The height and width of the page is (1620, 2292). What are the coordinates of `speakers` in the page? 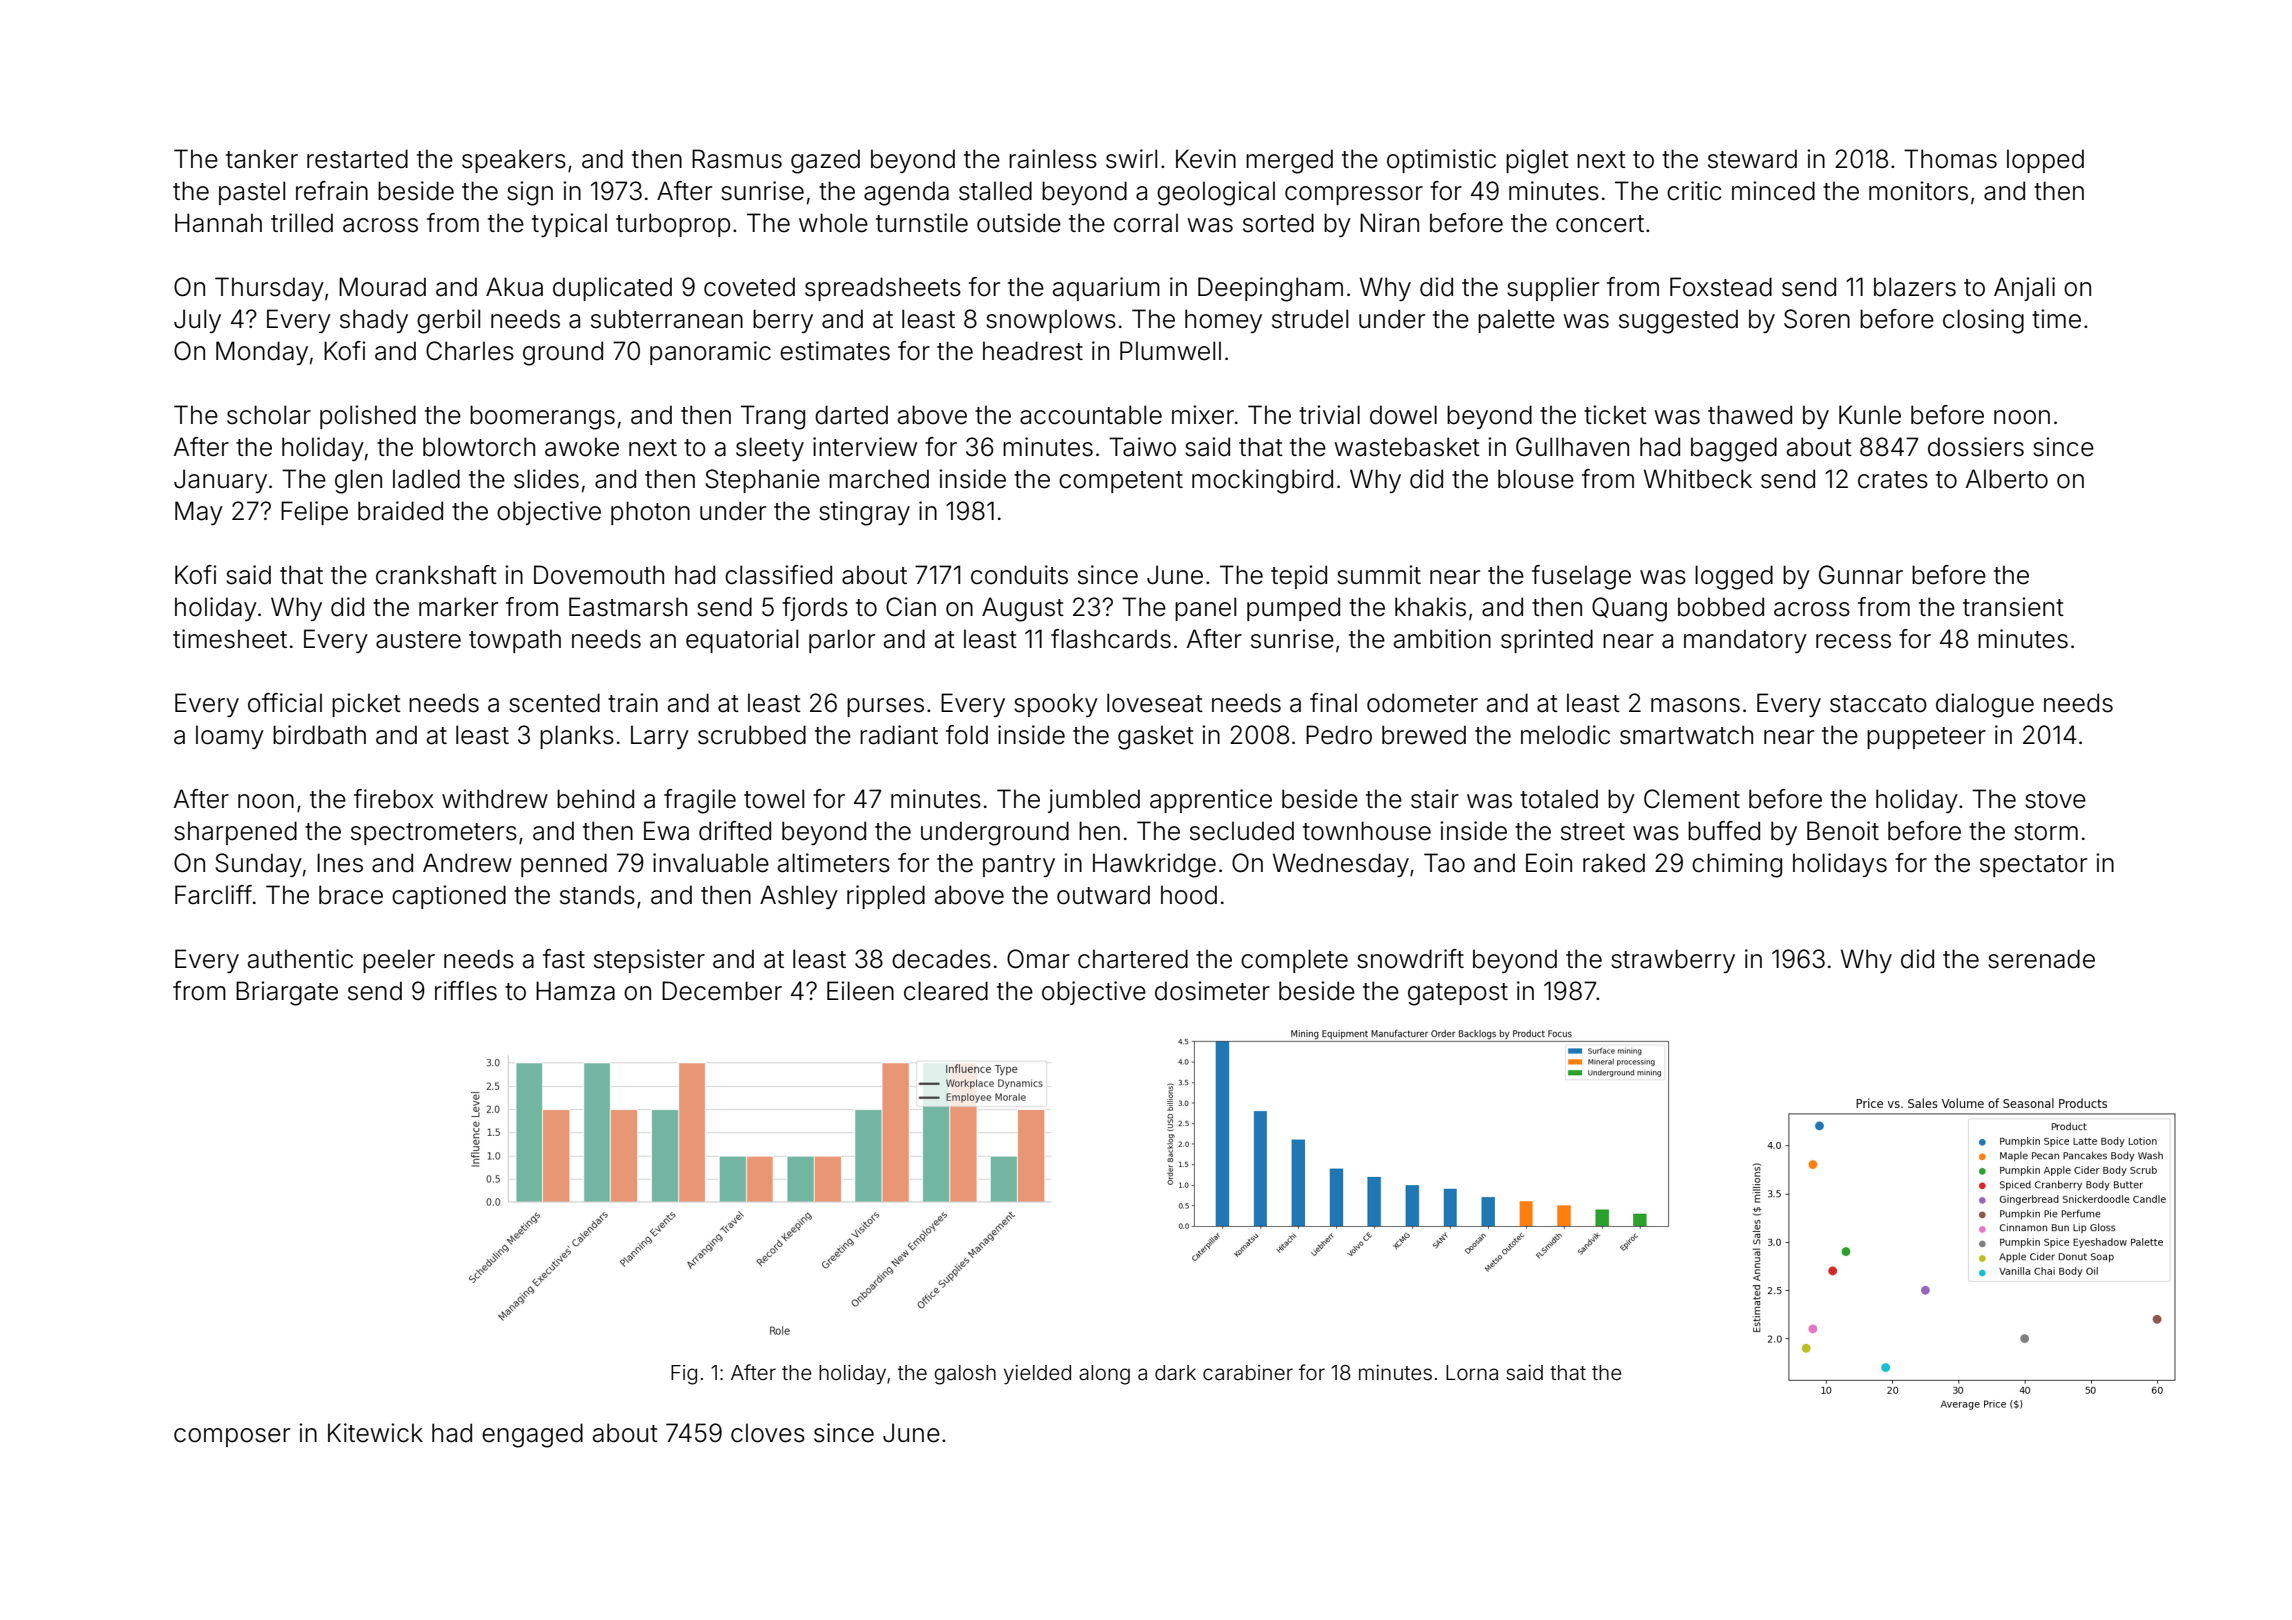 It's located at (514, 161).
